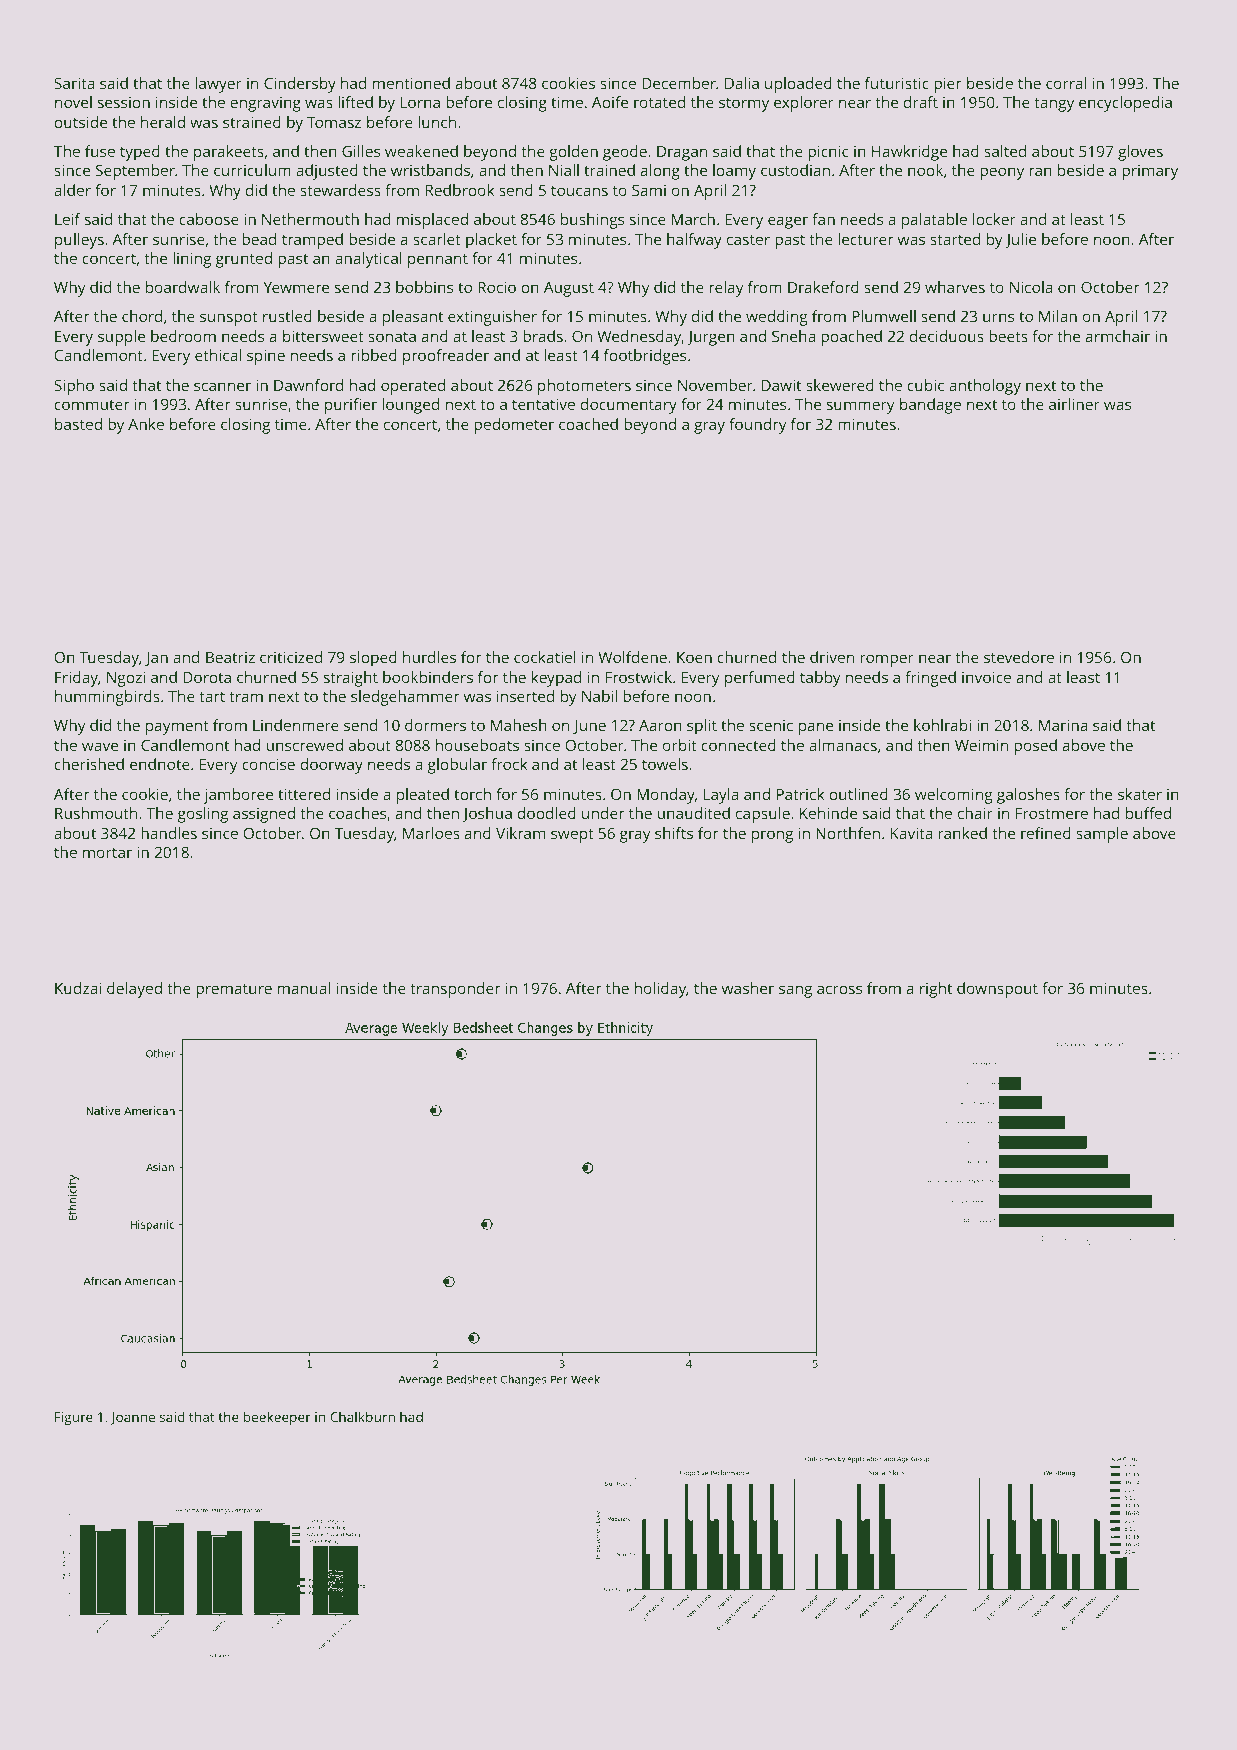 This image has height=1750, width=1237. What do you see at coordinates (133, 1418) in the image?
I see `Joanne` at bounding box center [133, 1418].
